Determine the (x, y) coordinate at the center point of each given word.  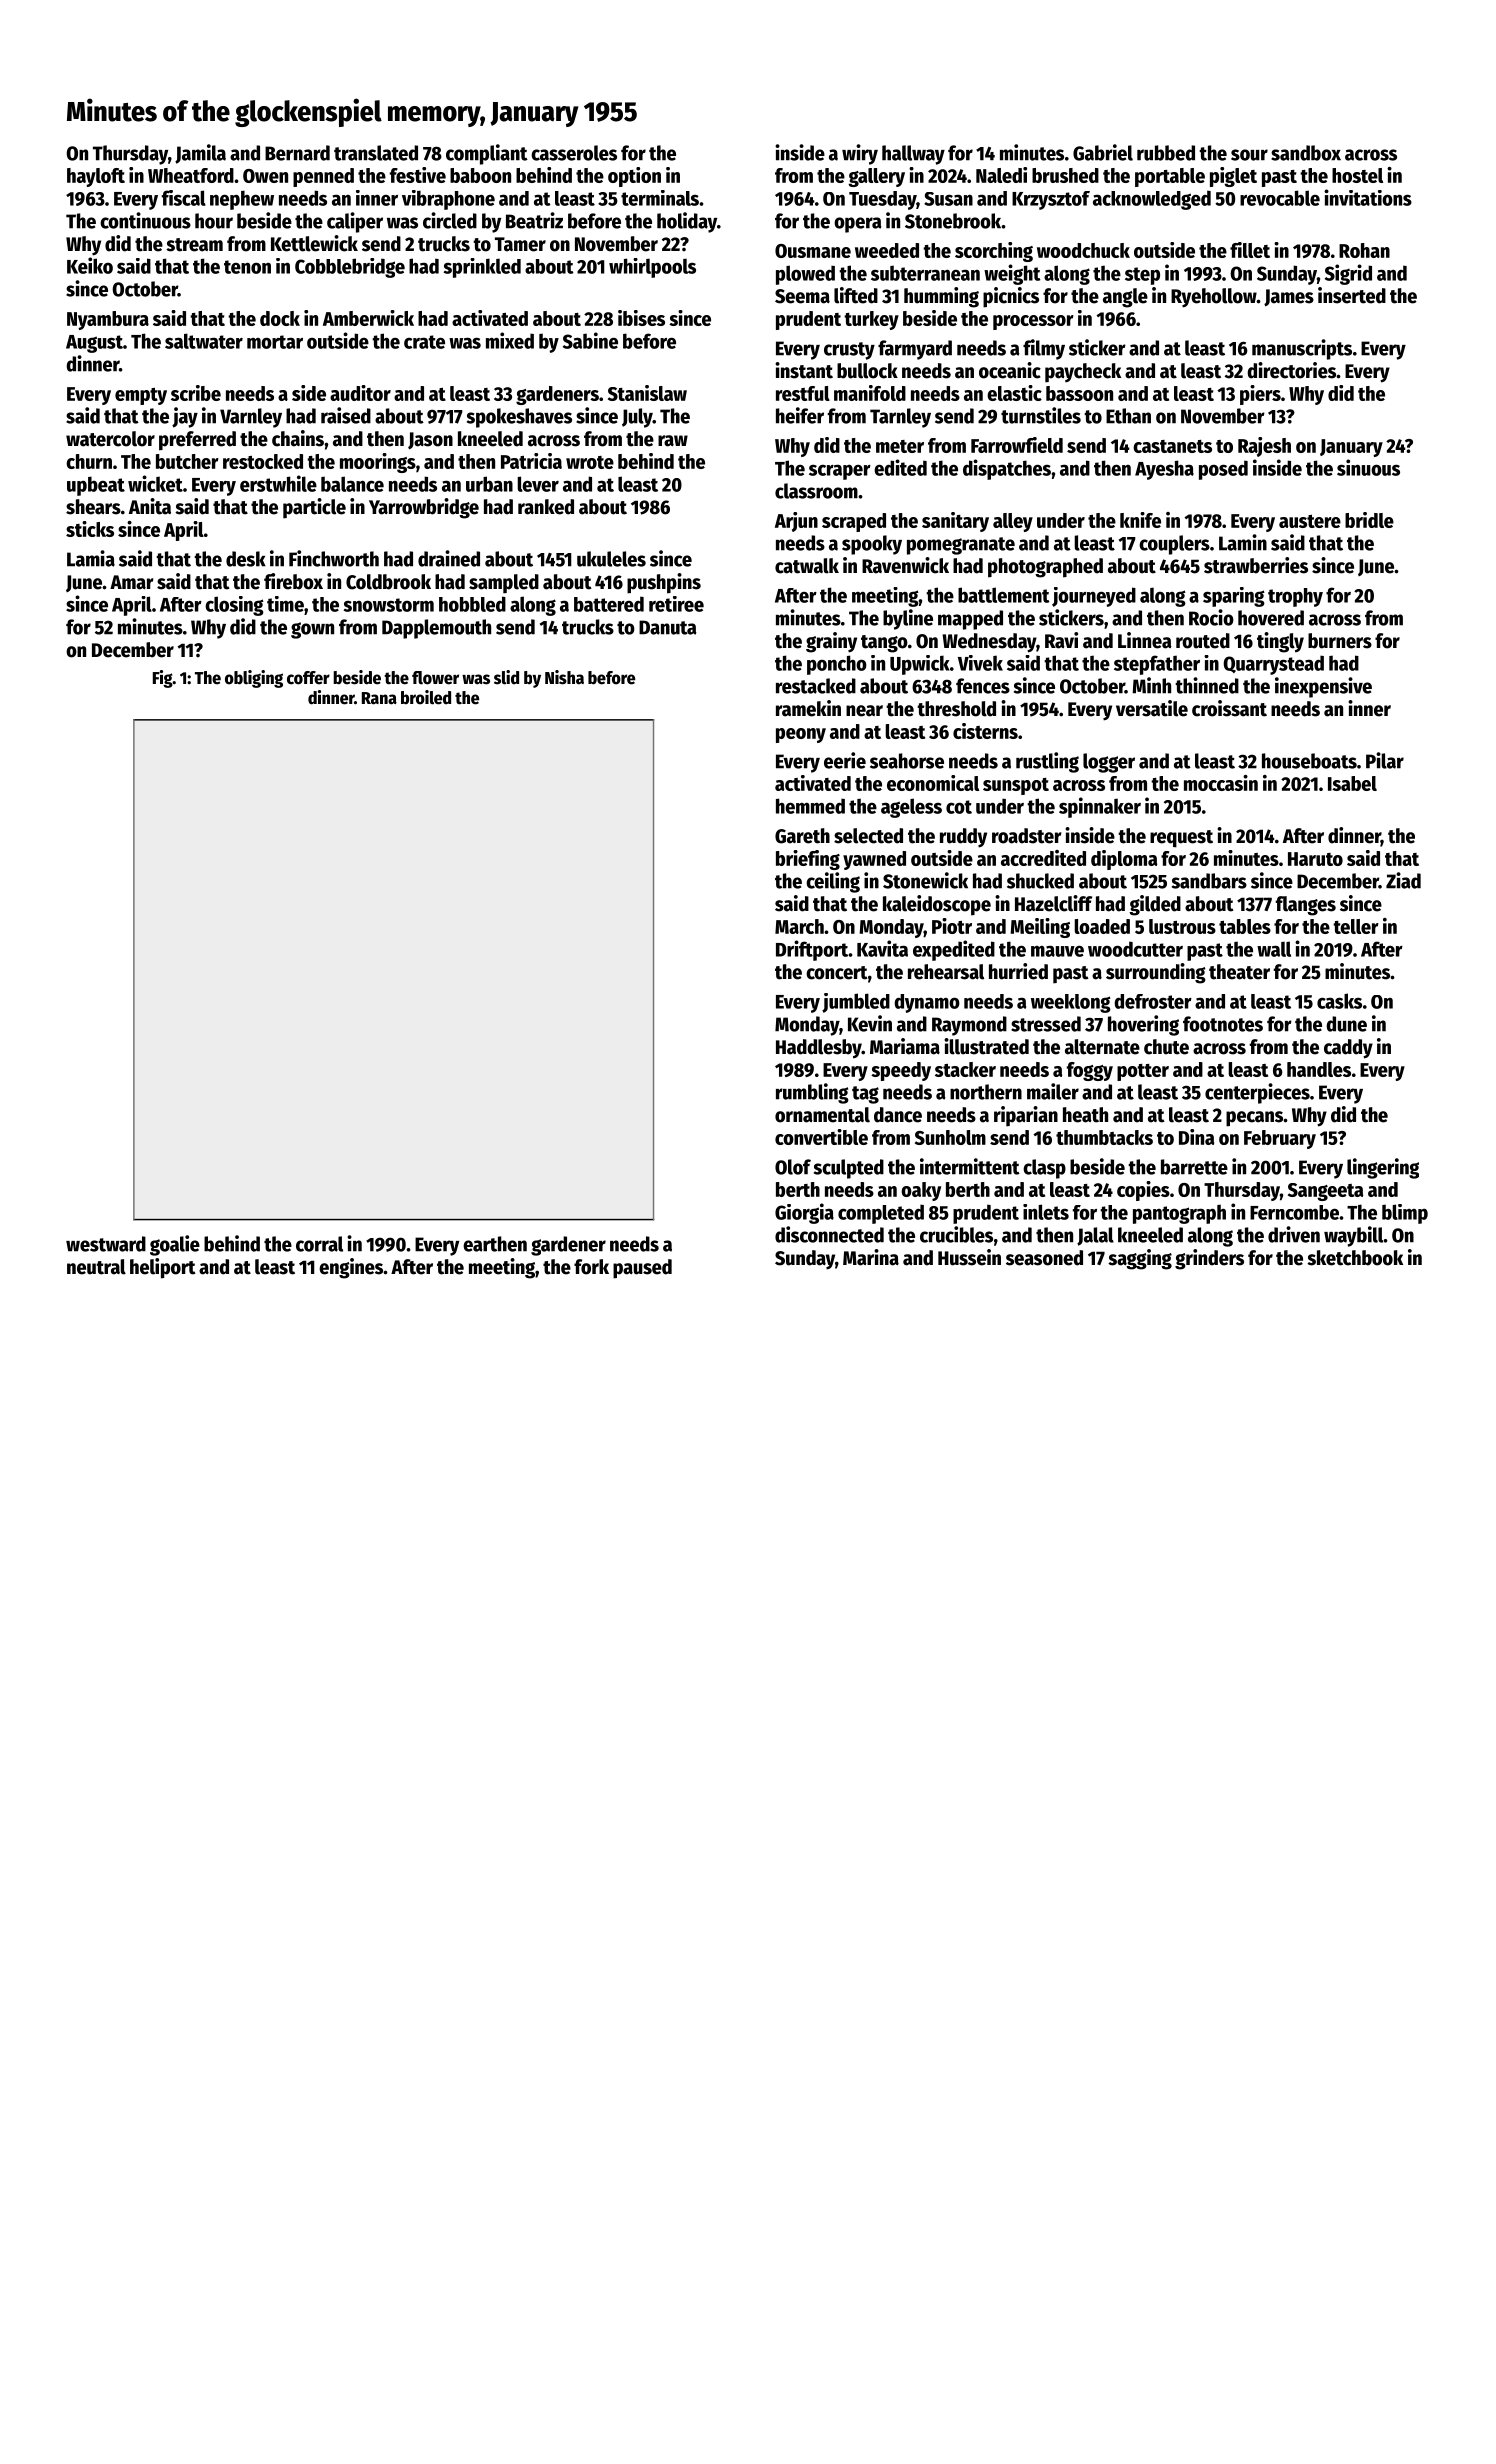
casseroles (574, 153)
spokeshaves (519, 418)
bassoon (1079, 393)
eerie (845, 760)
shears (93, 507)
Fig (163, 679)
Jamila (200, 154)
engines (351, 1268)
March (799, 926)
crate (424, 342)
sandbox (1306, 153)
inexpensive (1323, 687)
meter (900, 446)
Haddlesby (819, 1049)
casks (1339, 1001)
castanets (1172, 446)
